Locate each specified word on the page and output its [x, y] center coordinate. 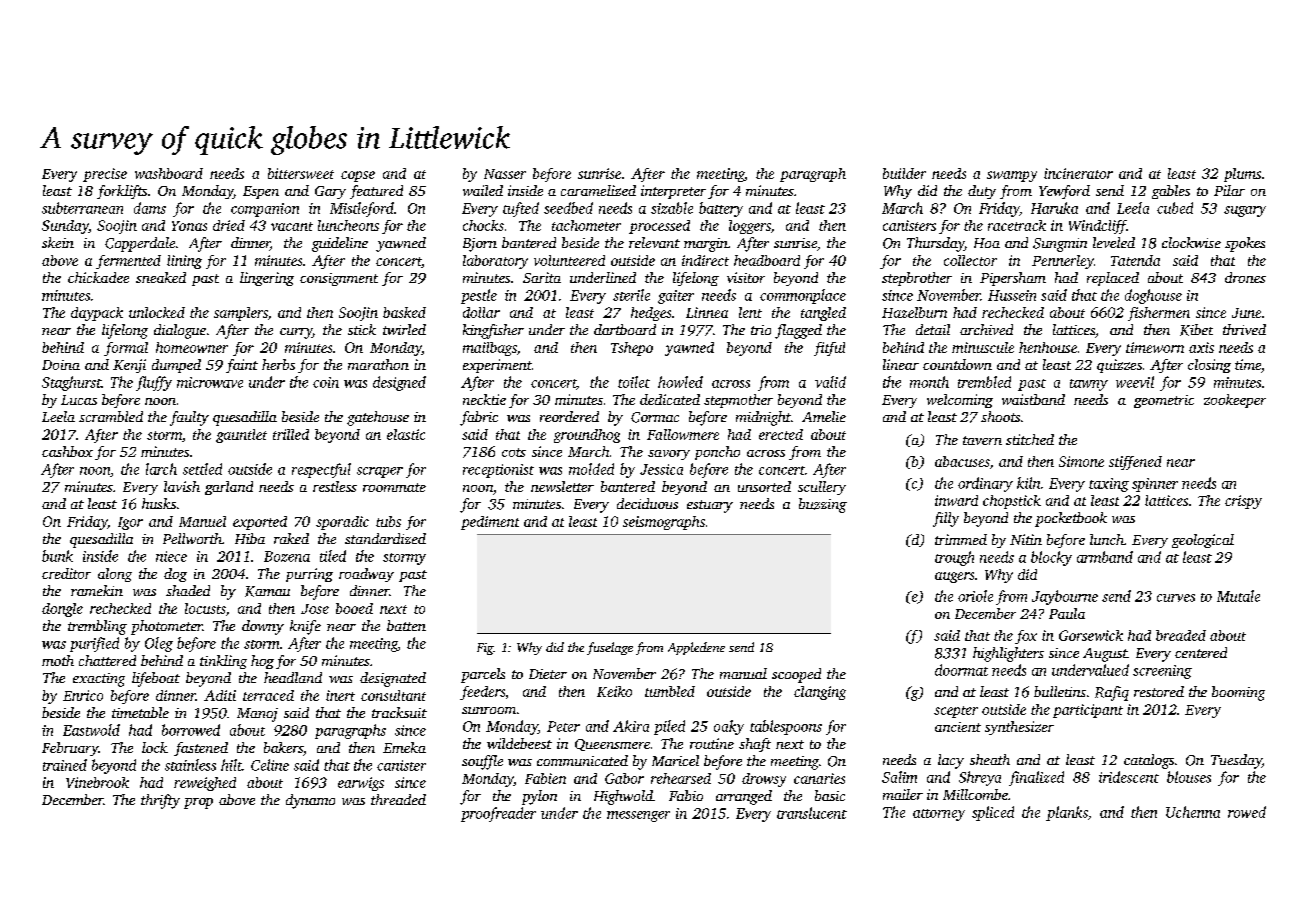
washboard [169, 173]
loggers [750, 227]
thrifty [160, 801]
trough [954, 558]
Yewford [1064, 192]
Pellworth [192, 538]
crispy [1243, 502]
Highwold [623, 797]
